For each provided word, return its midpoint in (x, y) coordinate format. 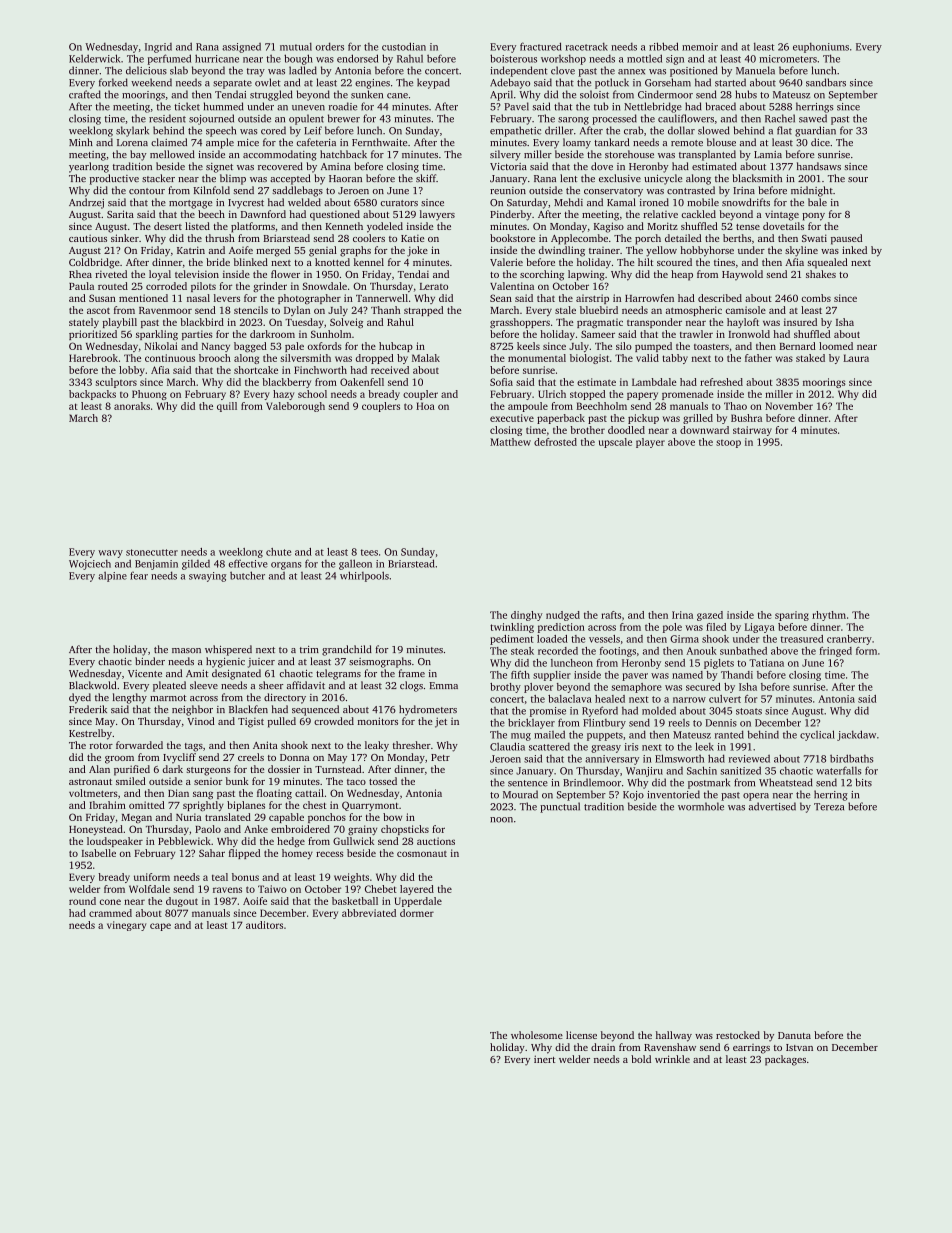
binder (150, 661)
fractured (541, 46)
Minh (81, 142)
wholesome (537, 1035)
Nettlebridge (653, 107)
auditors (264, 925)
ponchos (327, 818)
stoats (749, 711)
